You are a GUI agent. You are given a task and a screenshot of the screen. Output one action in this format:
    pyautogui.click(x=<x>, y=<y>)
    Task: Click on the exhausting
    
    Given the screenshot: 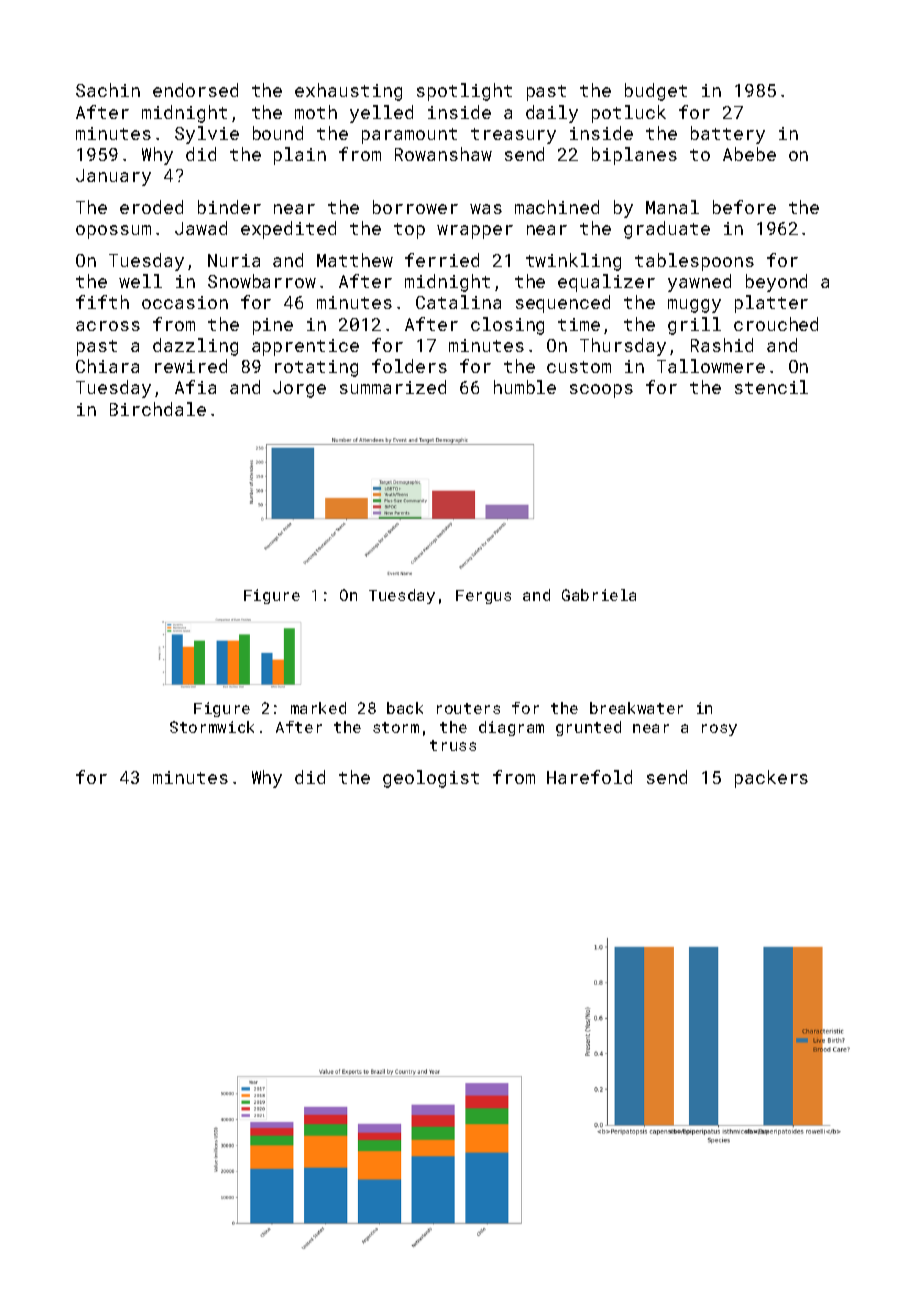 What is the action you would take?
    pyautogui.click(x=348, y=92)
